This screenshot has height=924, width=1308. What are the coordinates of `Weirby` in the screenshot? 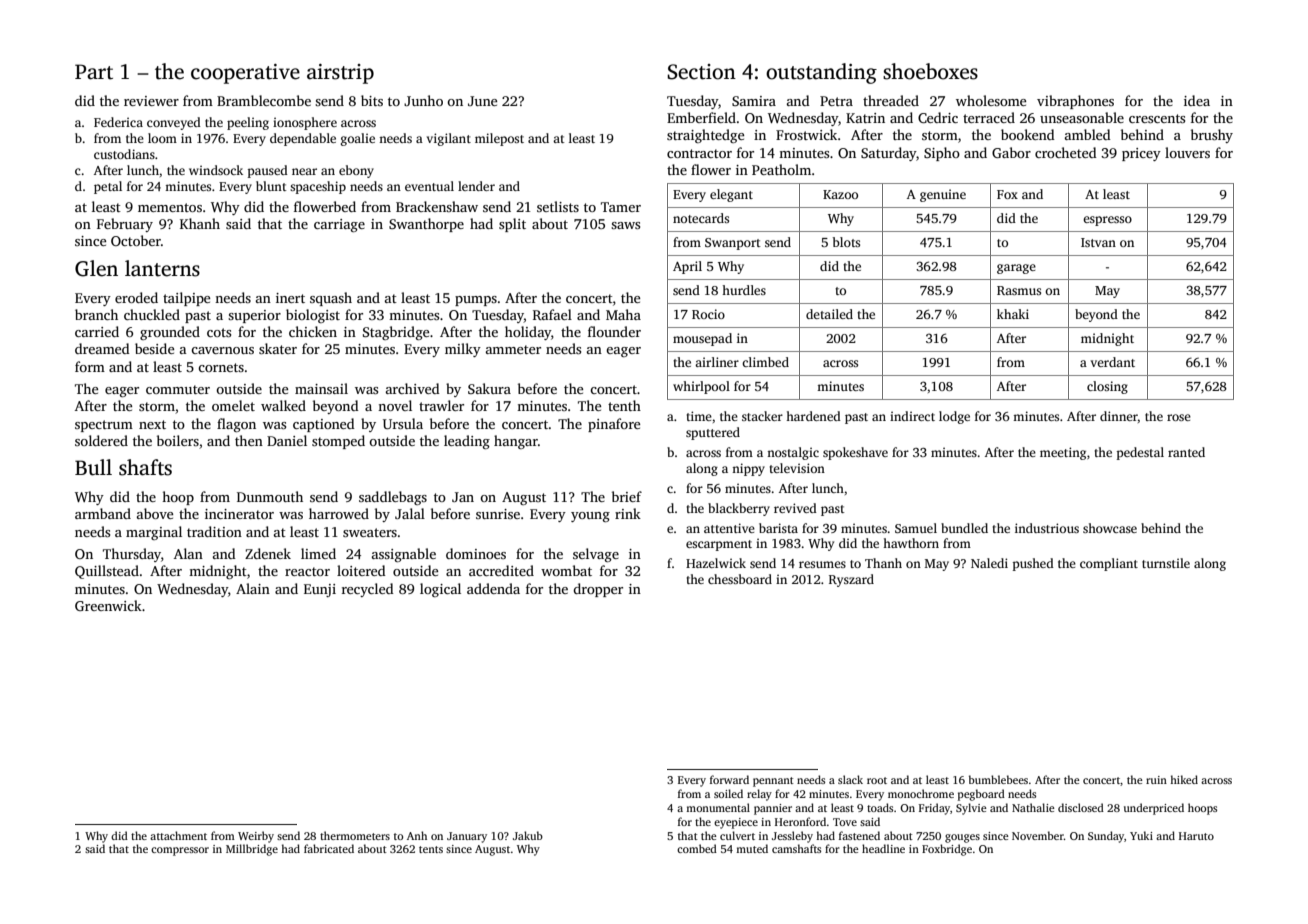 It's located at (256, 837).
